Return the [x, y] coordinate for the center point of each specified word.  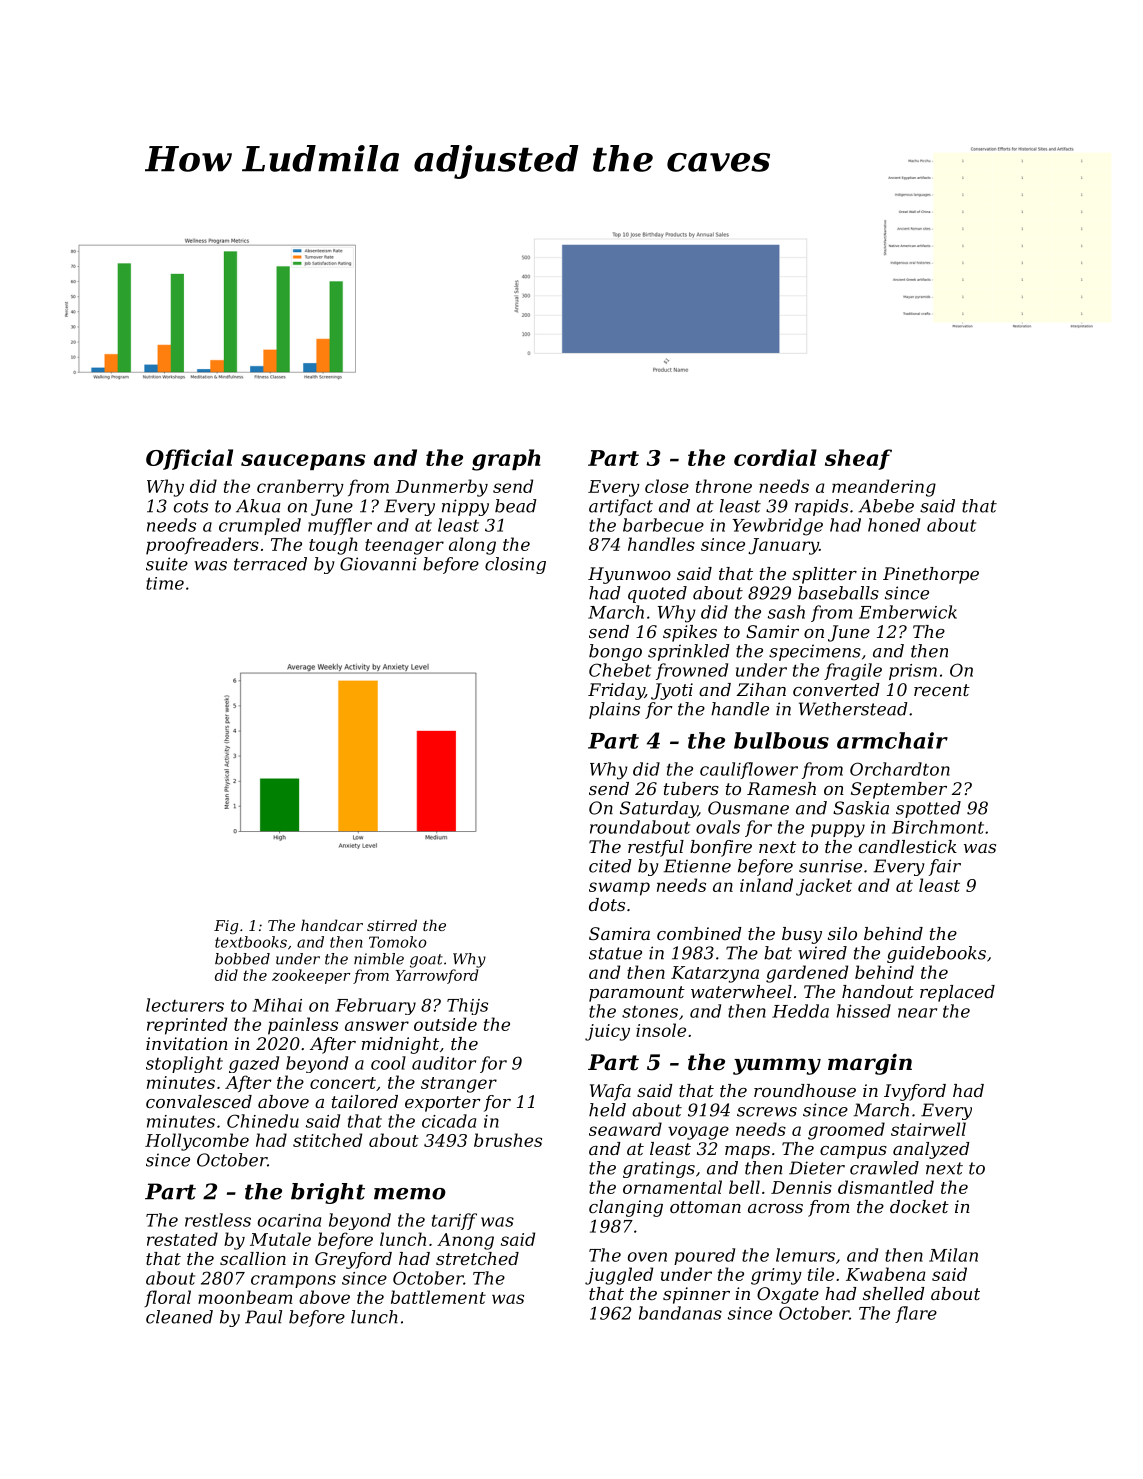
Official [189, 459]
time [165, 583]
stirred [392, 925]
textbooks [251, 942]
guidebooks [936, 954]
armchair [892, 740]
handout [878, 991]
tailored [365, 1101]
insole [661, 1030]
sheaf [858, 459]
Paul [263, 1317]
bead [516, 506]
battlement [438, 1297]
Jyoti [672, 691]
